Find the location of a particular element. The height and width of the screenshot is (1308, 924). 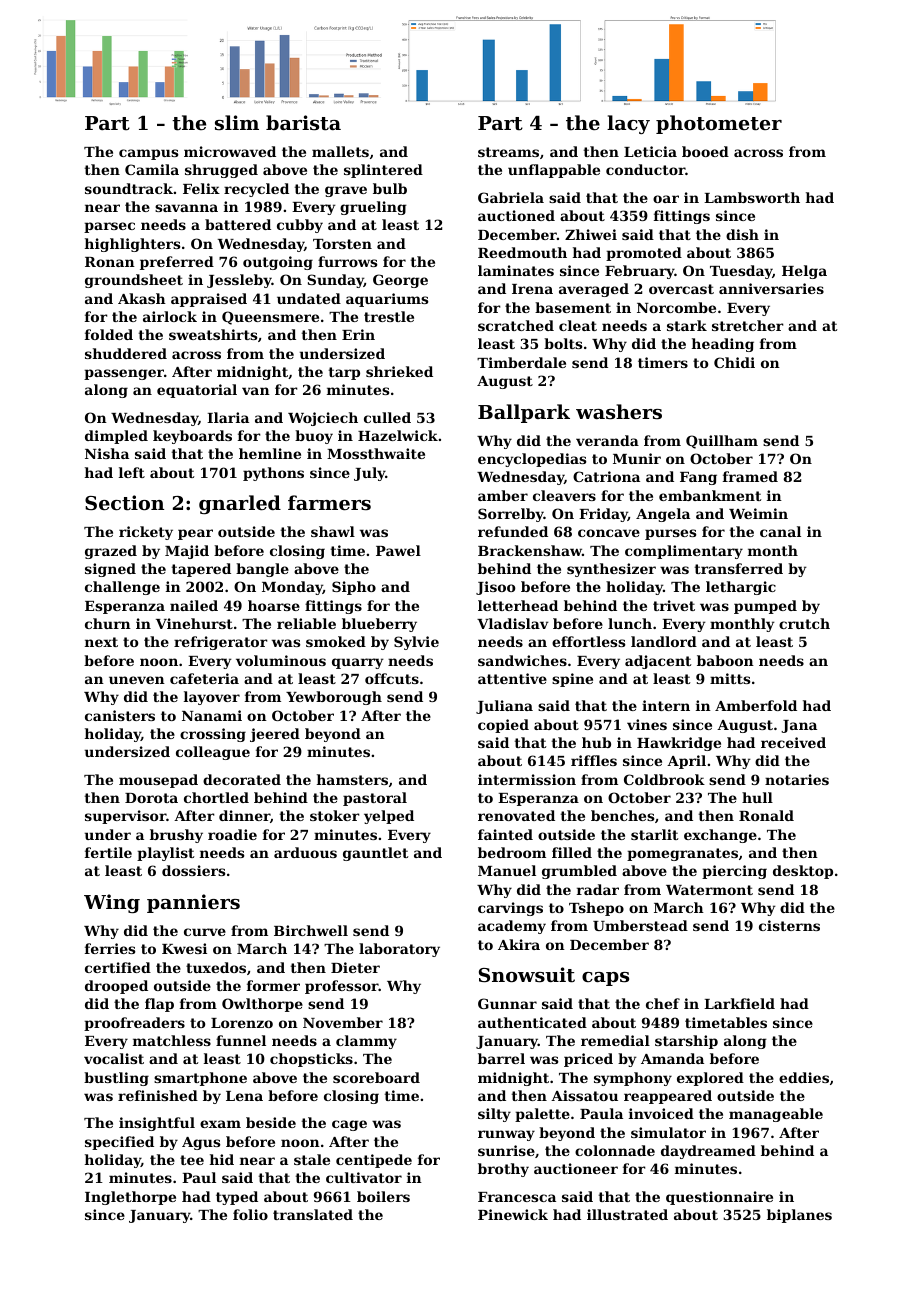

photometer is located at coordinates (719, 124).
